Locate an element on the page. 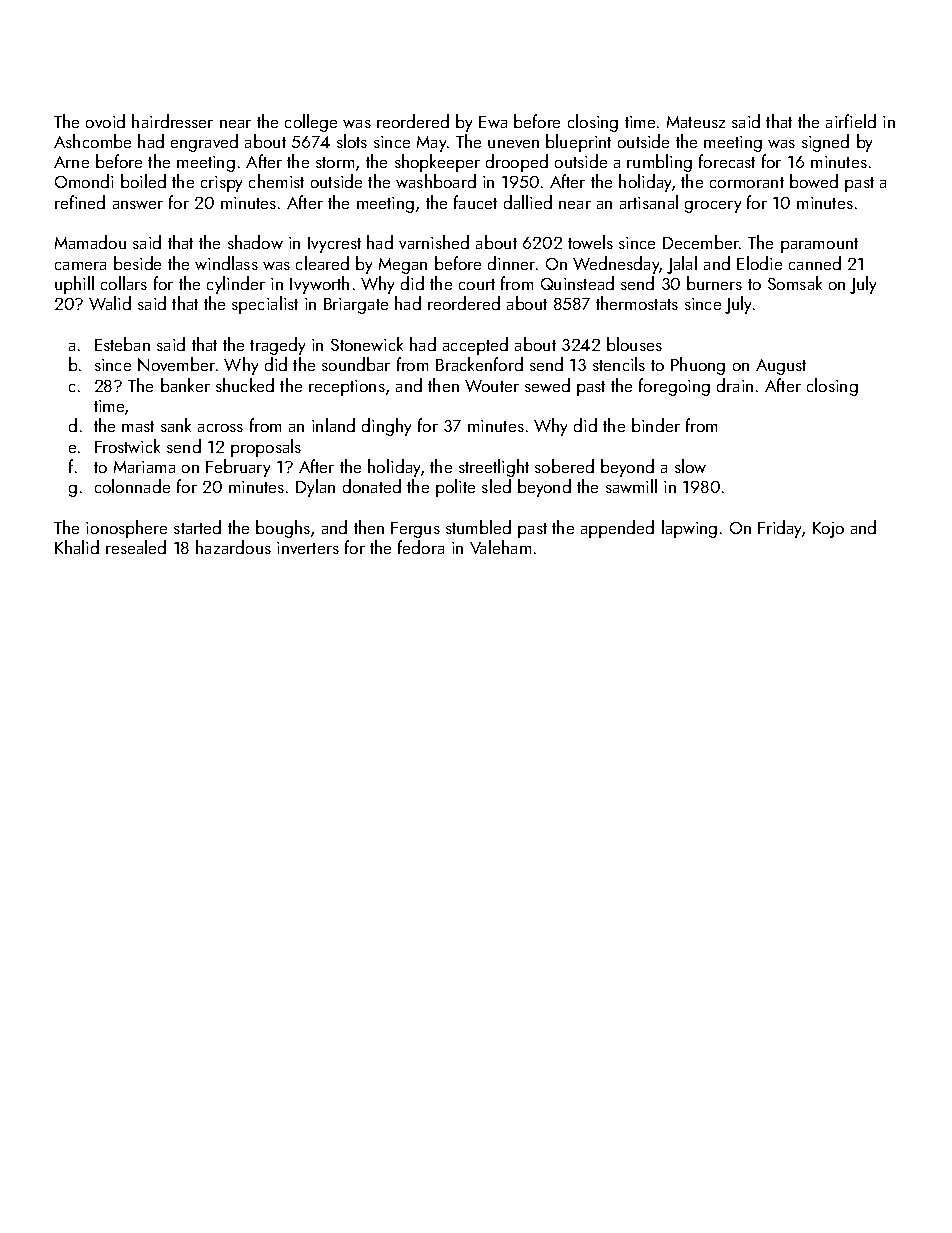 This image has height=1233, width=952. Walid is located at coordinates (110, 303).
